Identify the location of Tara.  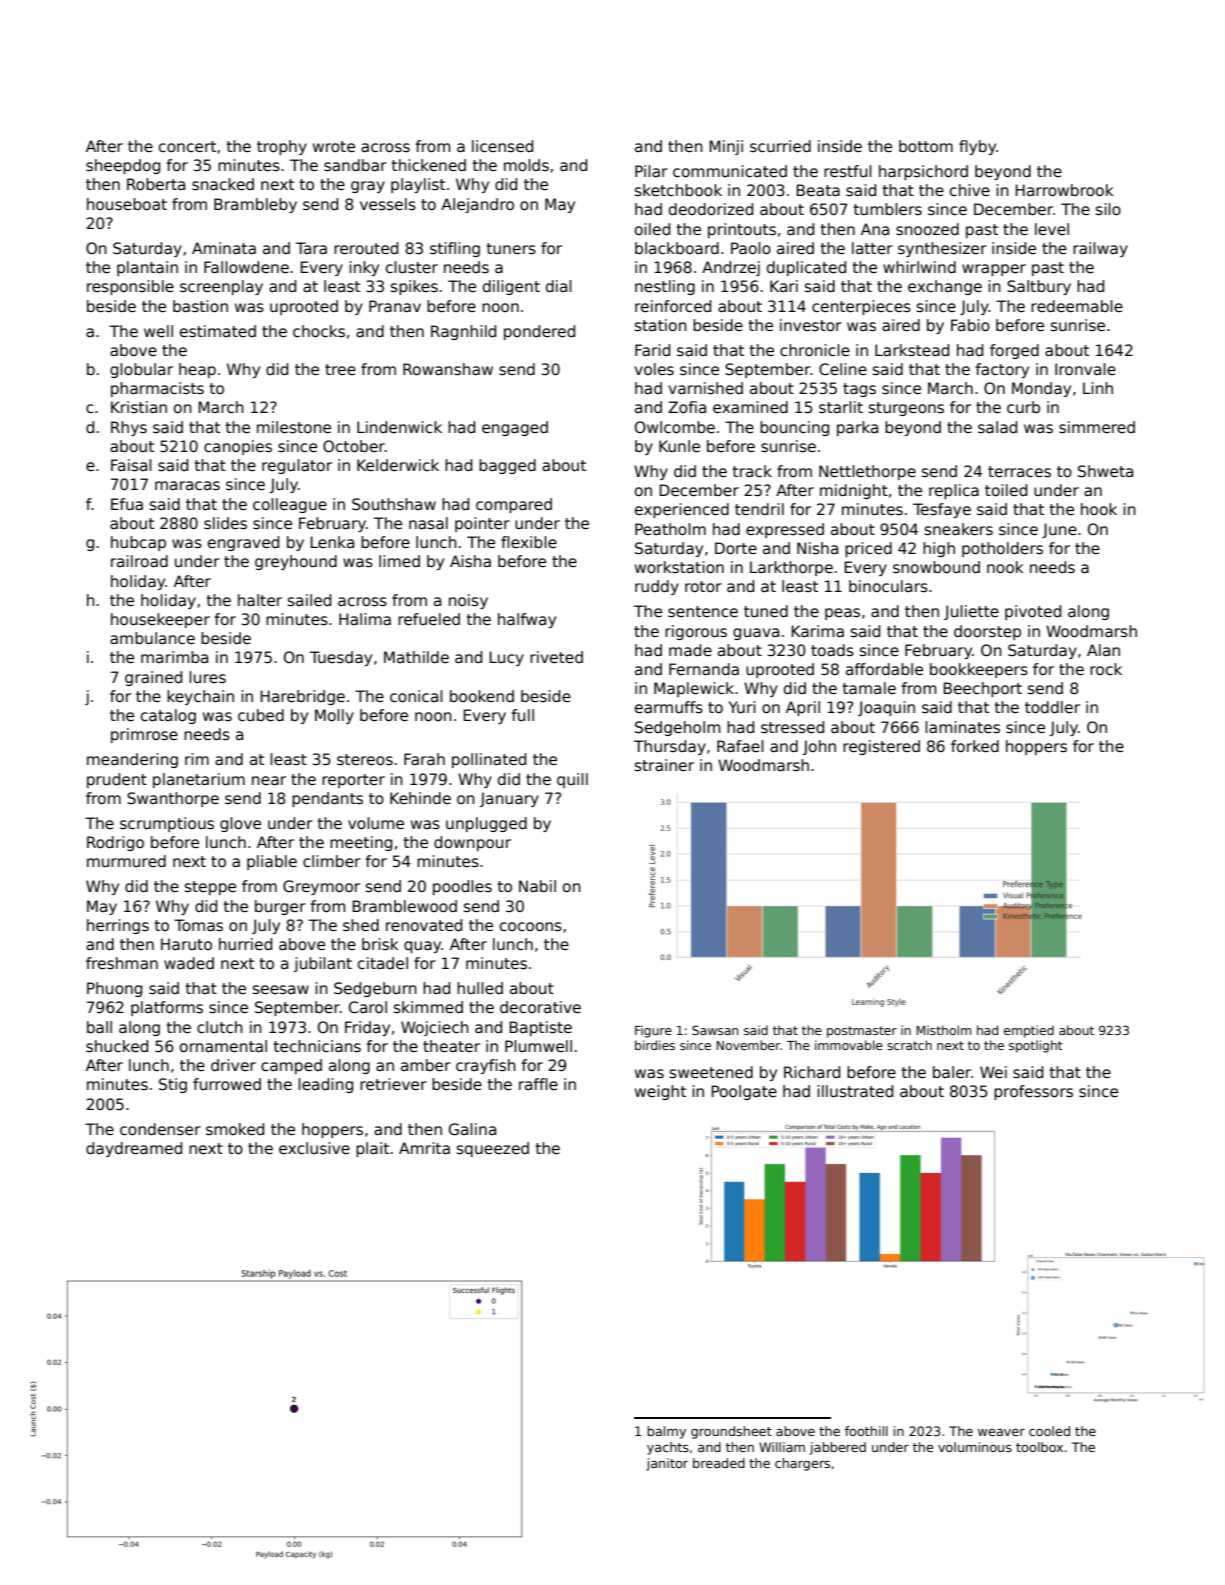
(311, 248).
